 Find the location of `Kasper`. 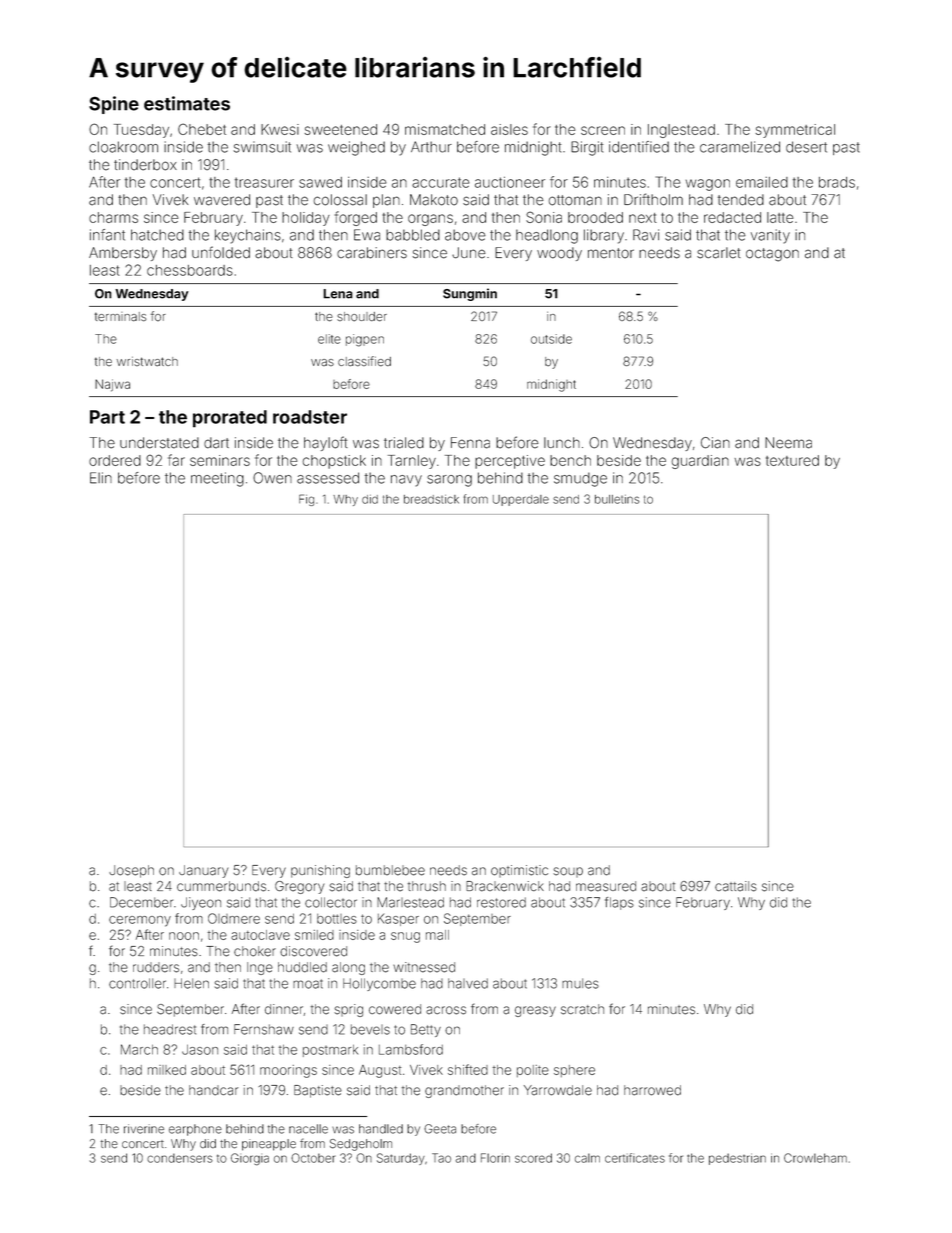

Kasper is located at coordinates (398, 920).
